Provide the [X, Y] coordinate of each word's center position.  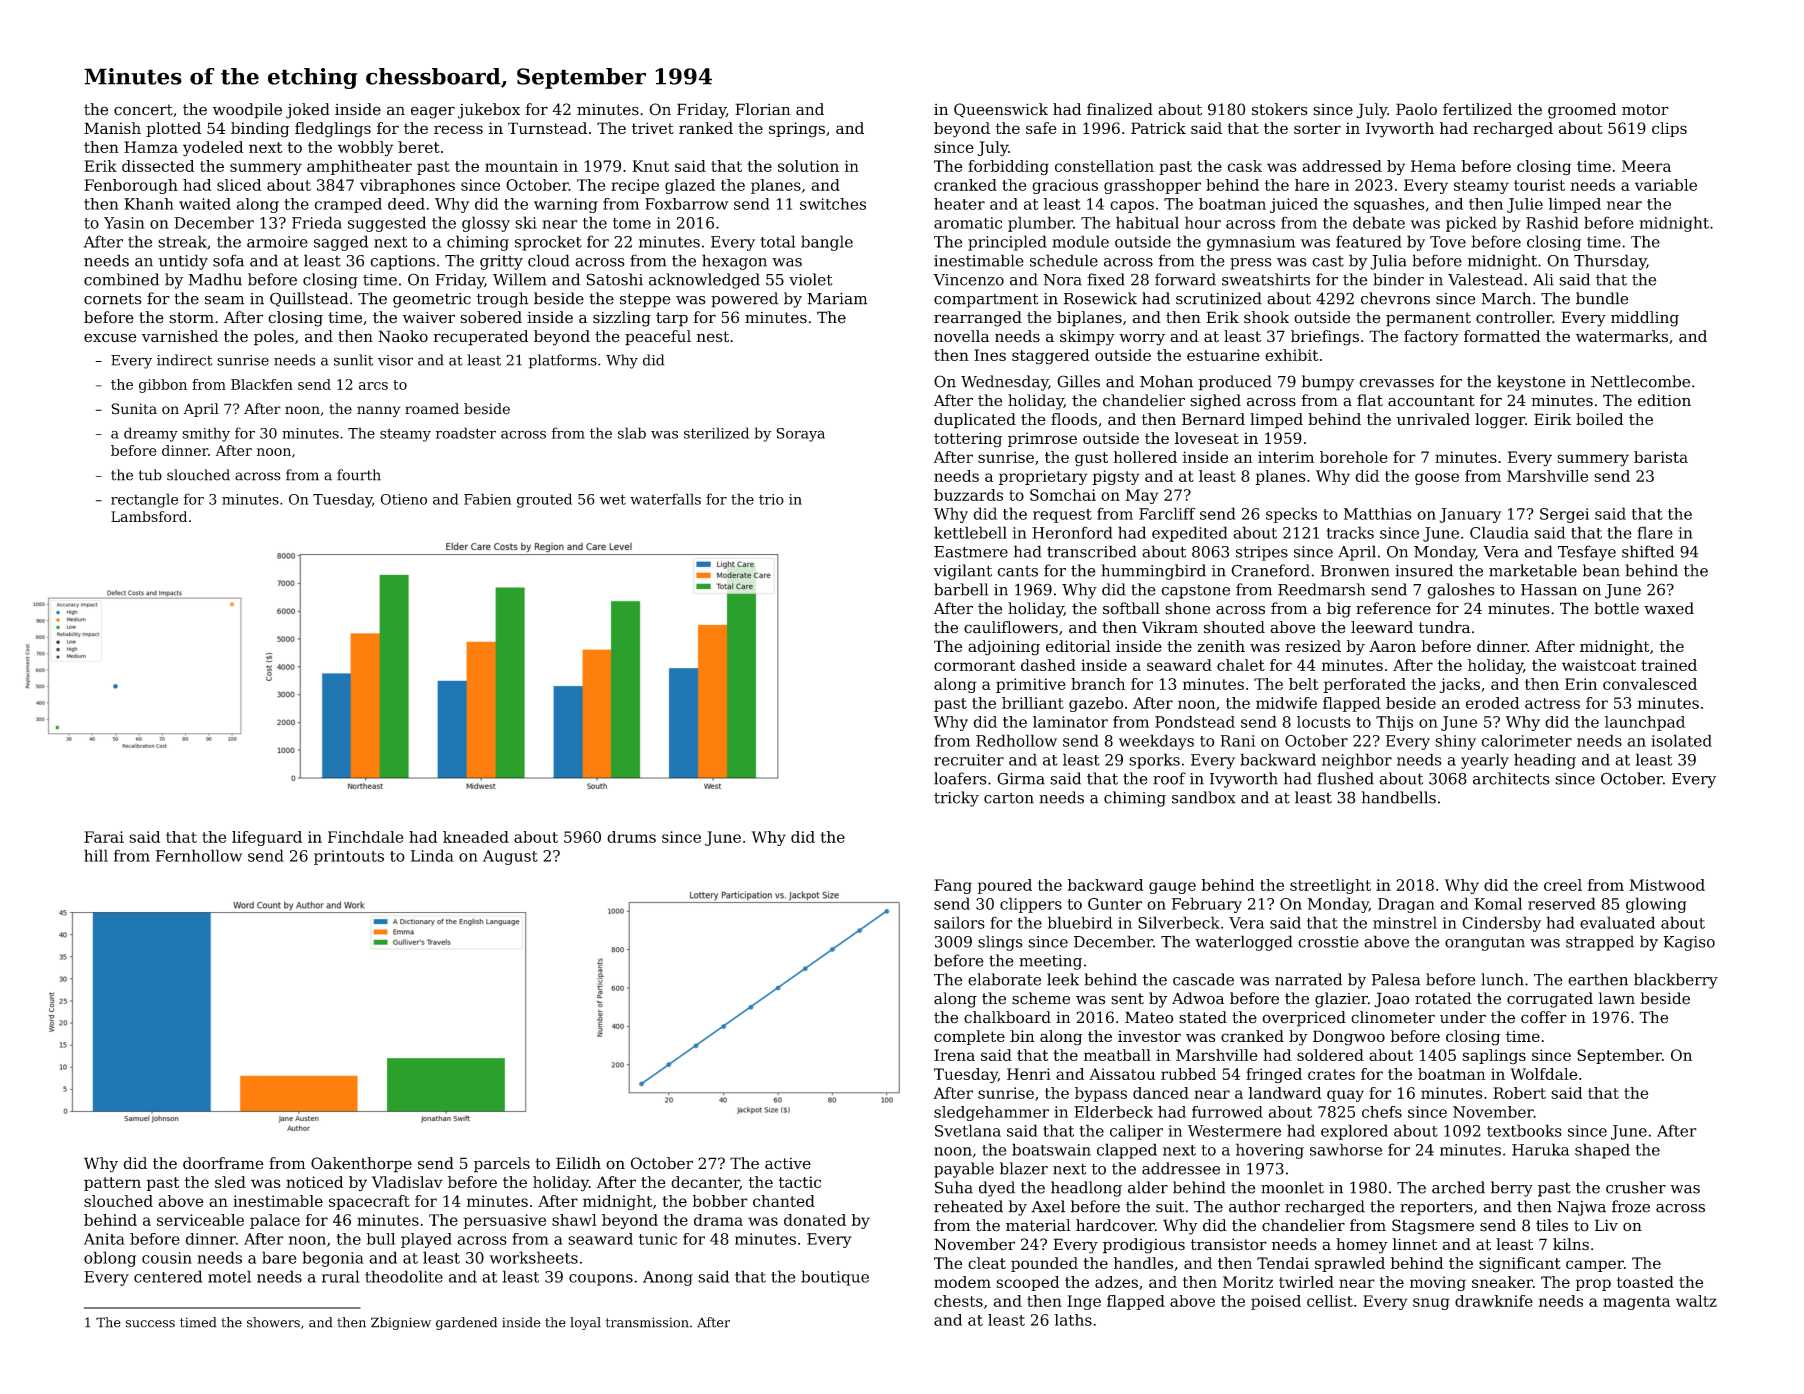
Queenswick [1001, 110]
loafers [960, 778]
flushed [1345, 778]
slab [632, 433]
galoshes [1460, 591]
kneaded [476, 837]
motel [229, 1276]
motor [1645, 110]
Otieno [403, 499]
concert [143, 110]
